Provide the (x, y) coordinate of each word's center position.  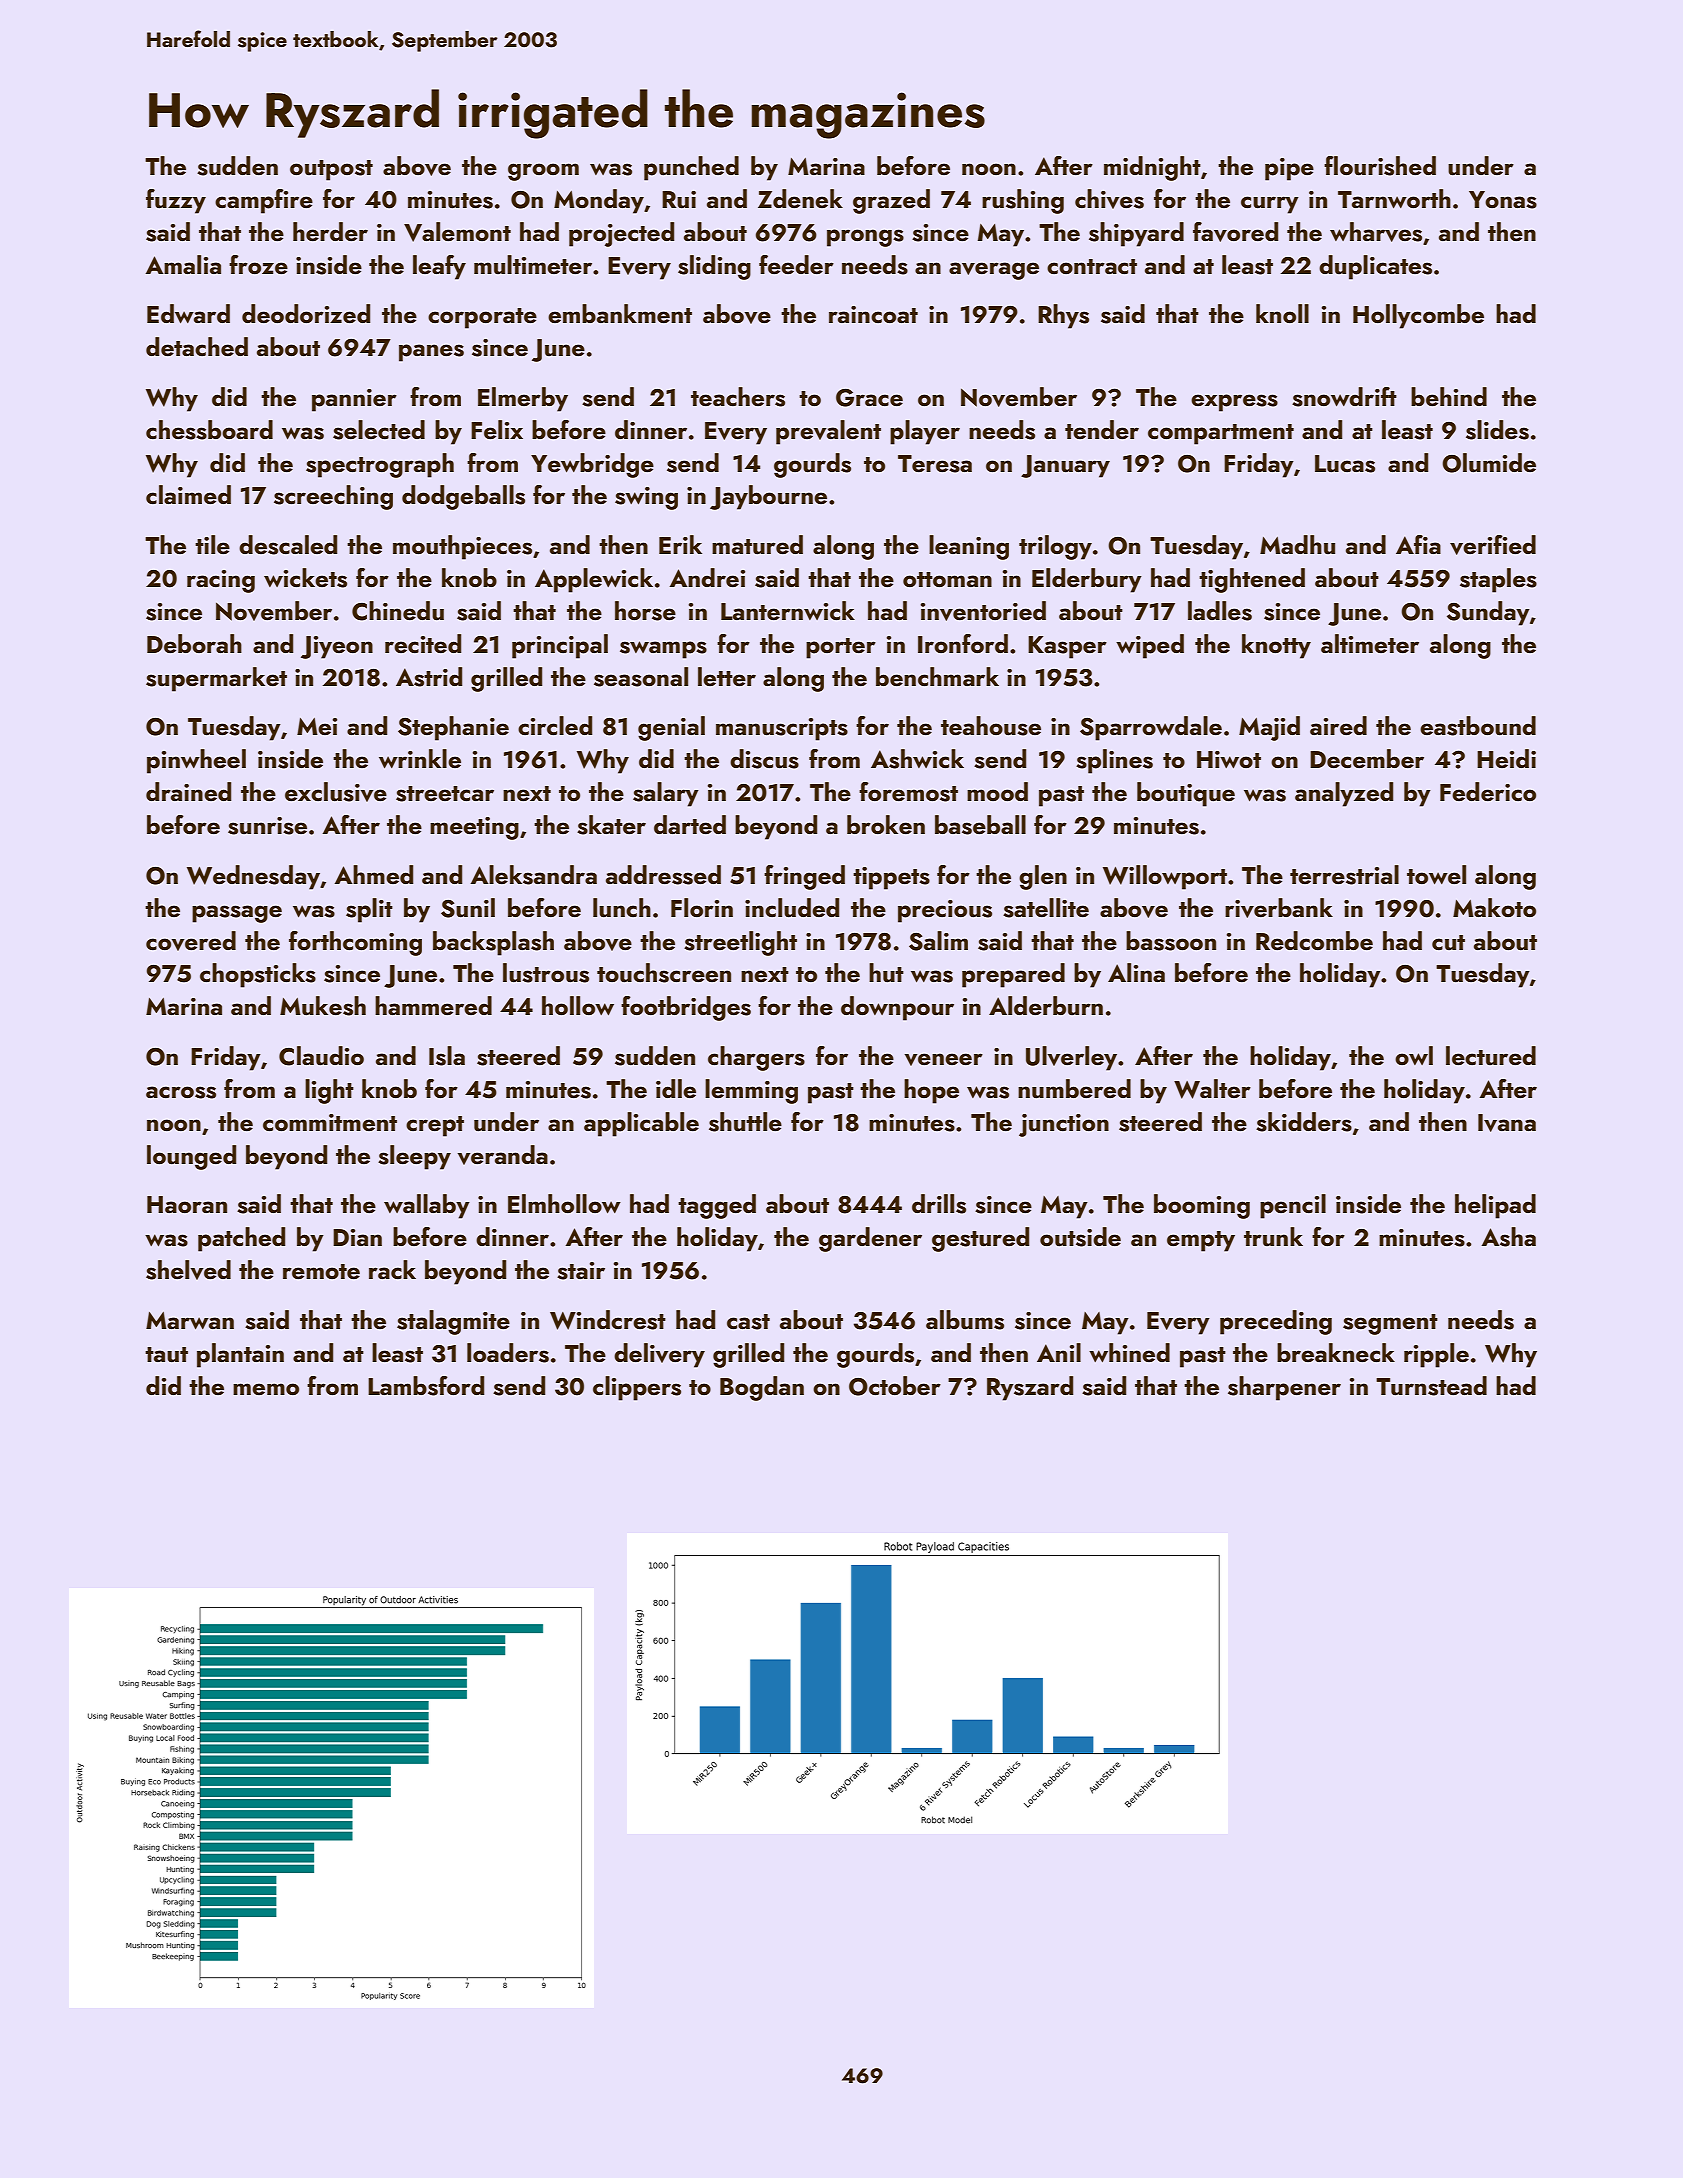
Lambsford (426, 1386)
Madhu (1297, 545)
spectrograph (380, 465)
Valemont (457, 232)
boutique (1186, 794)
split (369, 910)
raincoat (873, 314)
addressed (663, 875)
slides (1497, 430)
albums (965, 1320)
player (925, 432)
